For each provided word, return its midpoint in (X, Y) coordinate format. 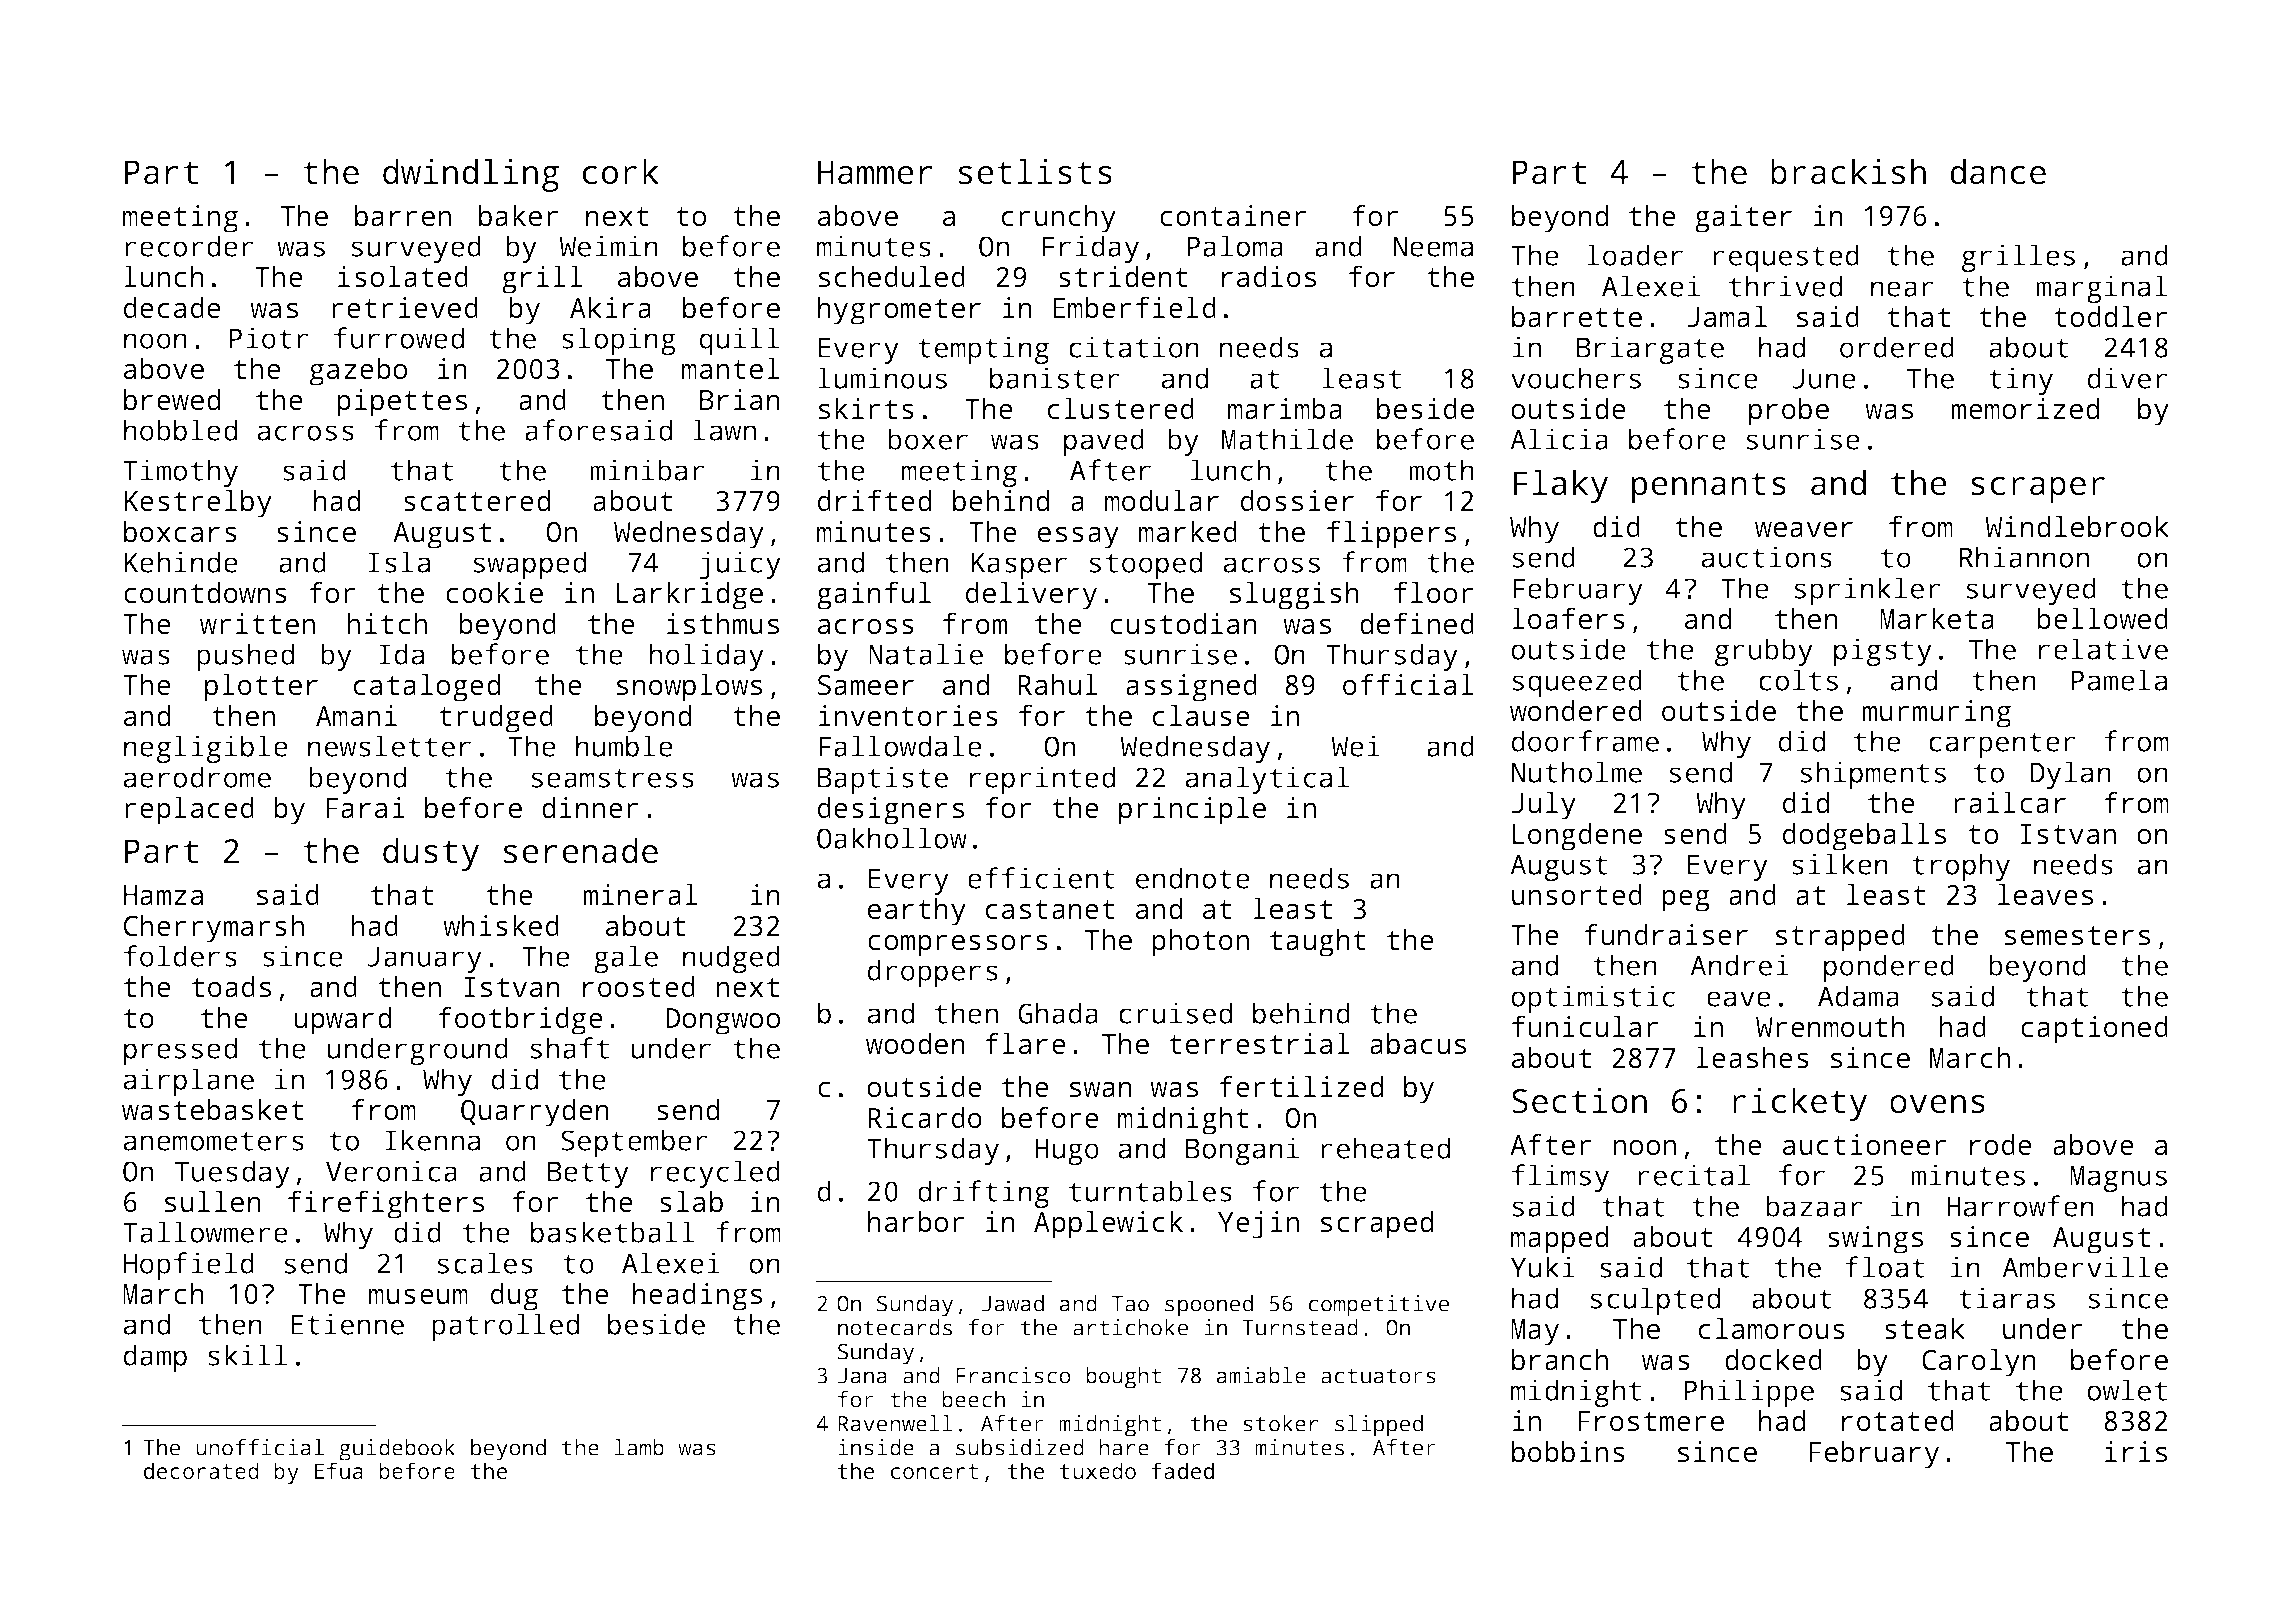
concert (934, 1471)
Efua (339, 1470)
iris (2136, 1452)
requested (1786, 258)
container (1233, 216)
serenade (581, 851)
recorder (189, 246)
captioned (2094, 1030)
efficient (1041, 878)
